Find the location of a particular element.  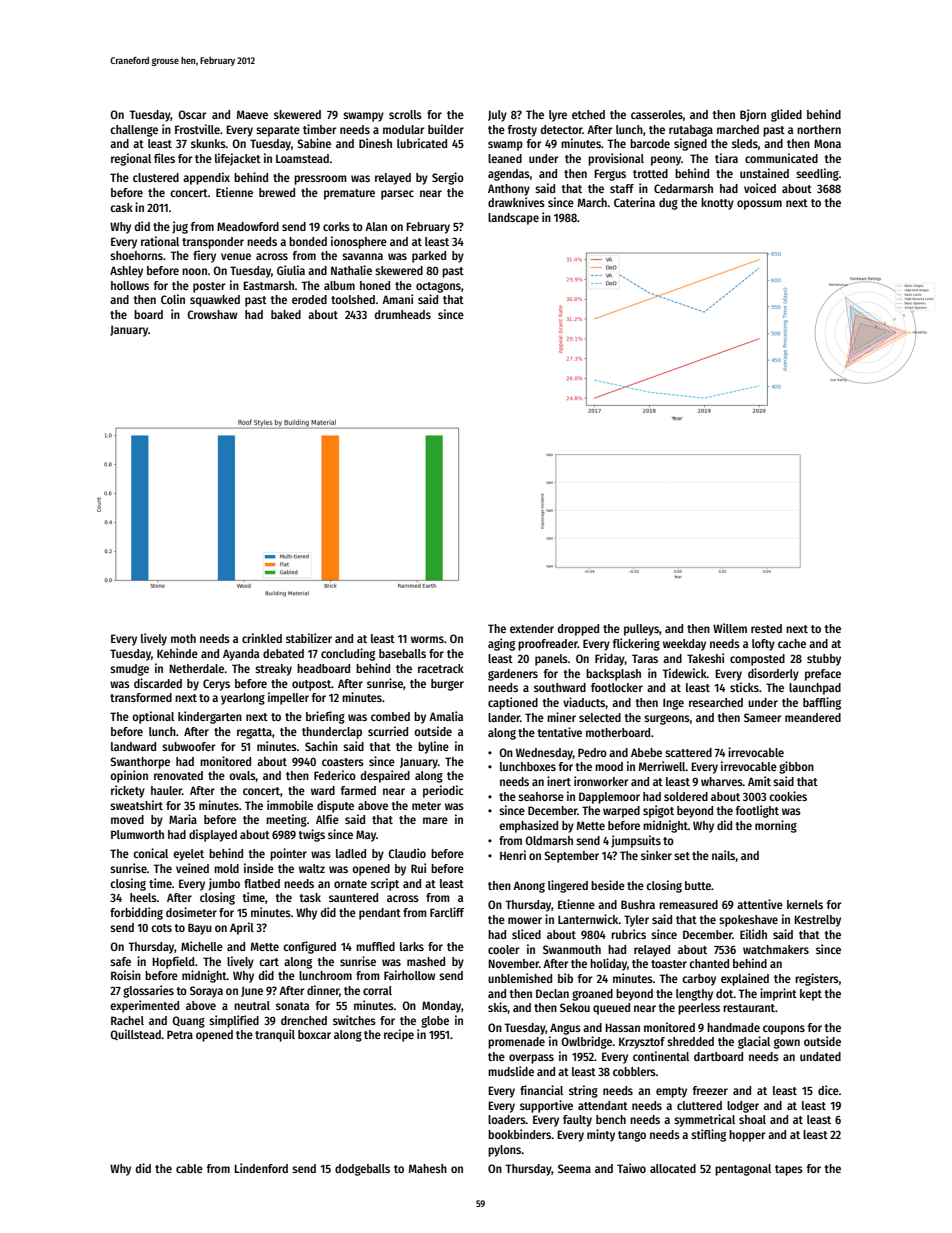

octagons is located at coordinates (438, 287).
